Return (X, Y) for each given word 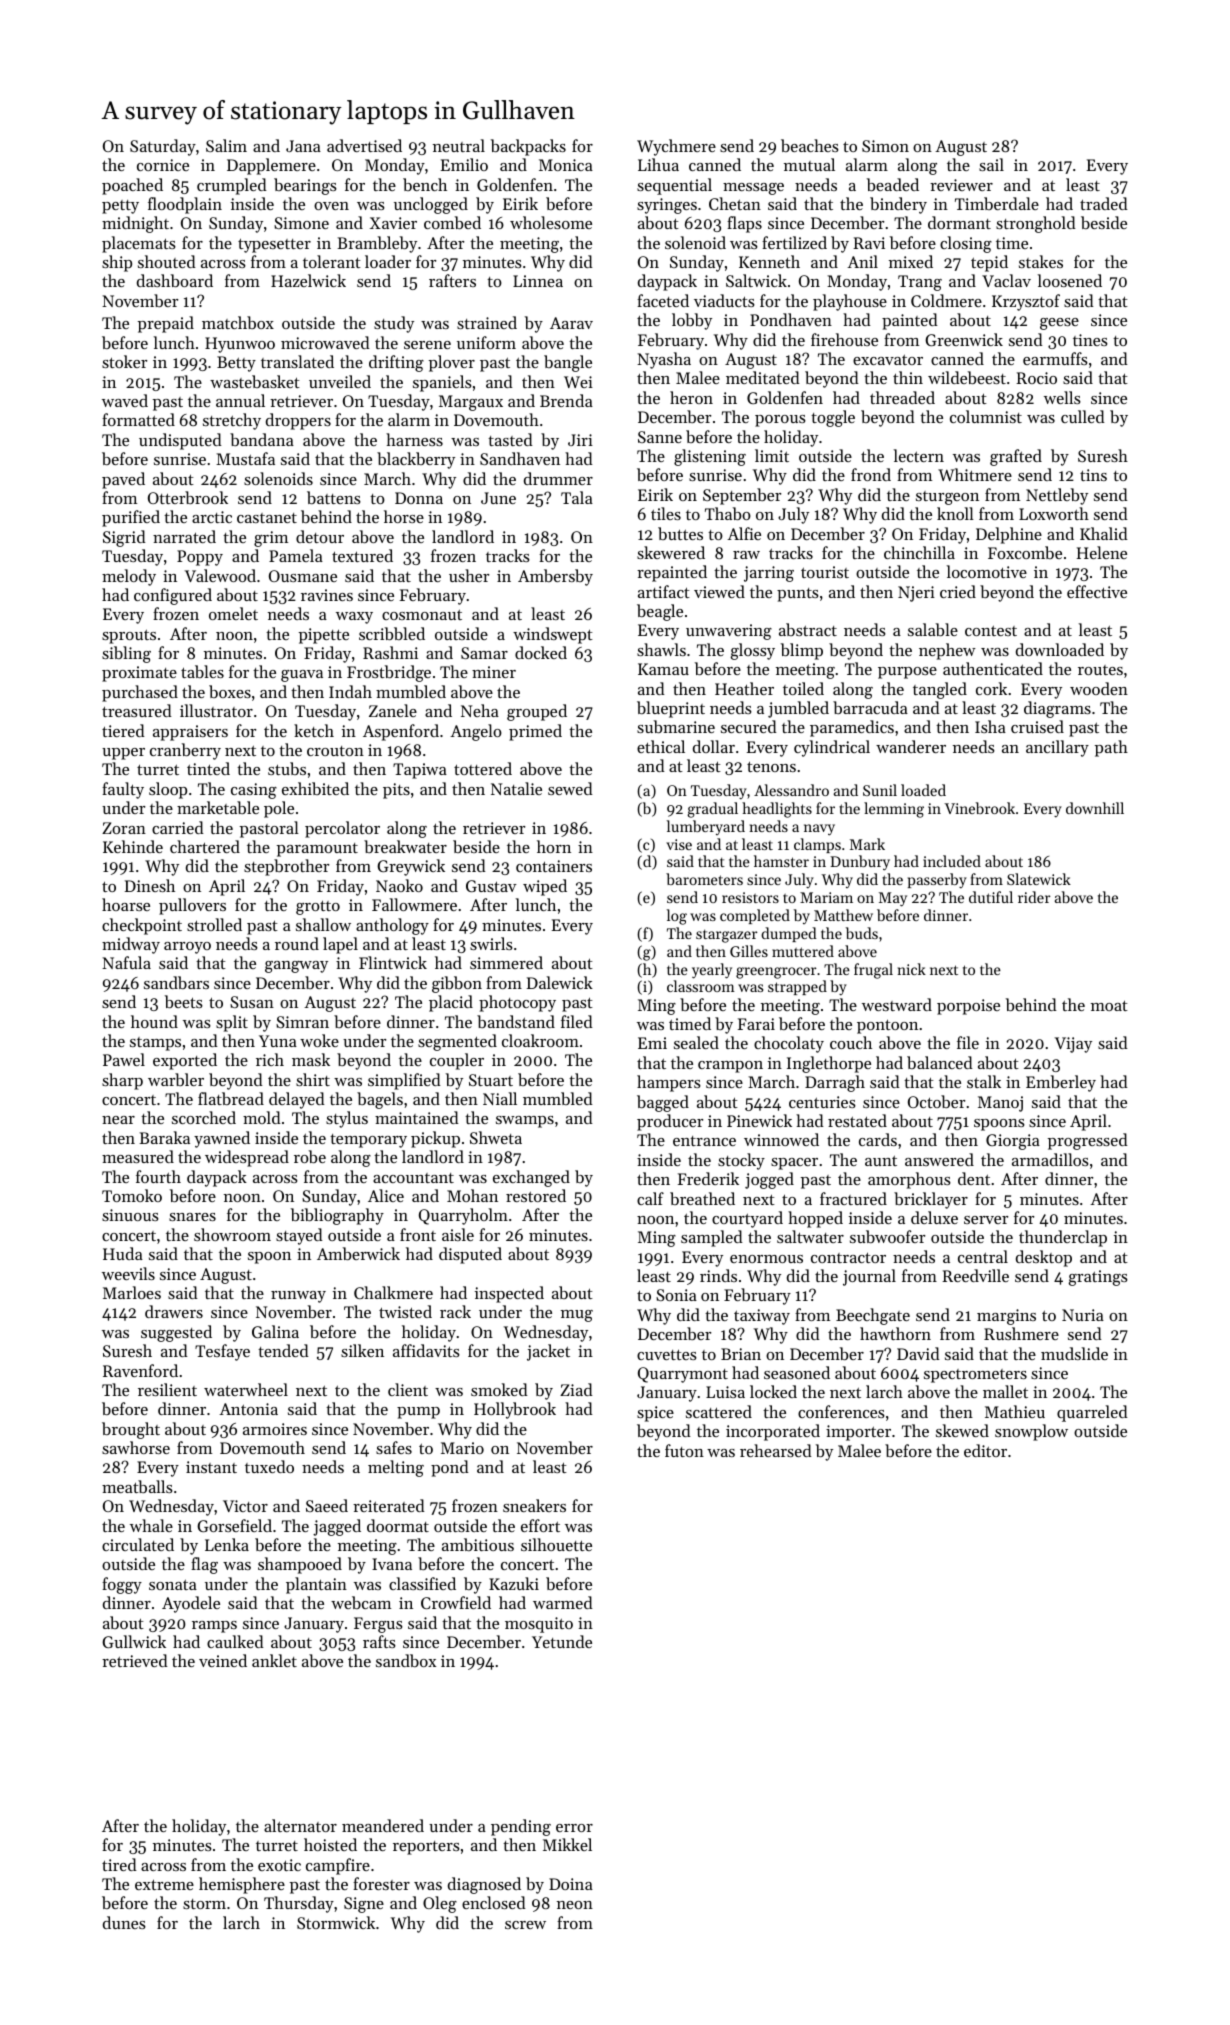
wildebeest (967, 377)
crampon (730, 1067)
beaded (893, 184)
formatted (138, 419)
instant (211, 1467)
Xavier (393, 223)
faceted (663, 300)
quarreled (1092, 1413)
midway (131, 945)
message (753, 189)
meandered (383, 1825)
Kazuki (514, 1583)
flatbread (231, 1098)
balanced (940, 1062)
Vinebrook (979, 808)
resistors (750, 897)
